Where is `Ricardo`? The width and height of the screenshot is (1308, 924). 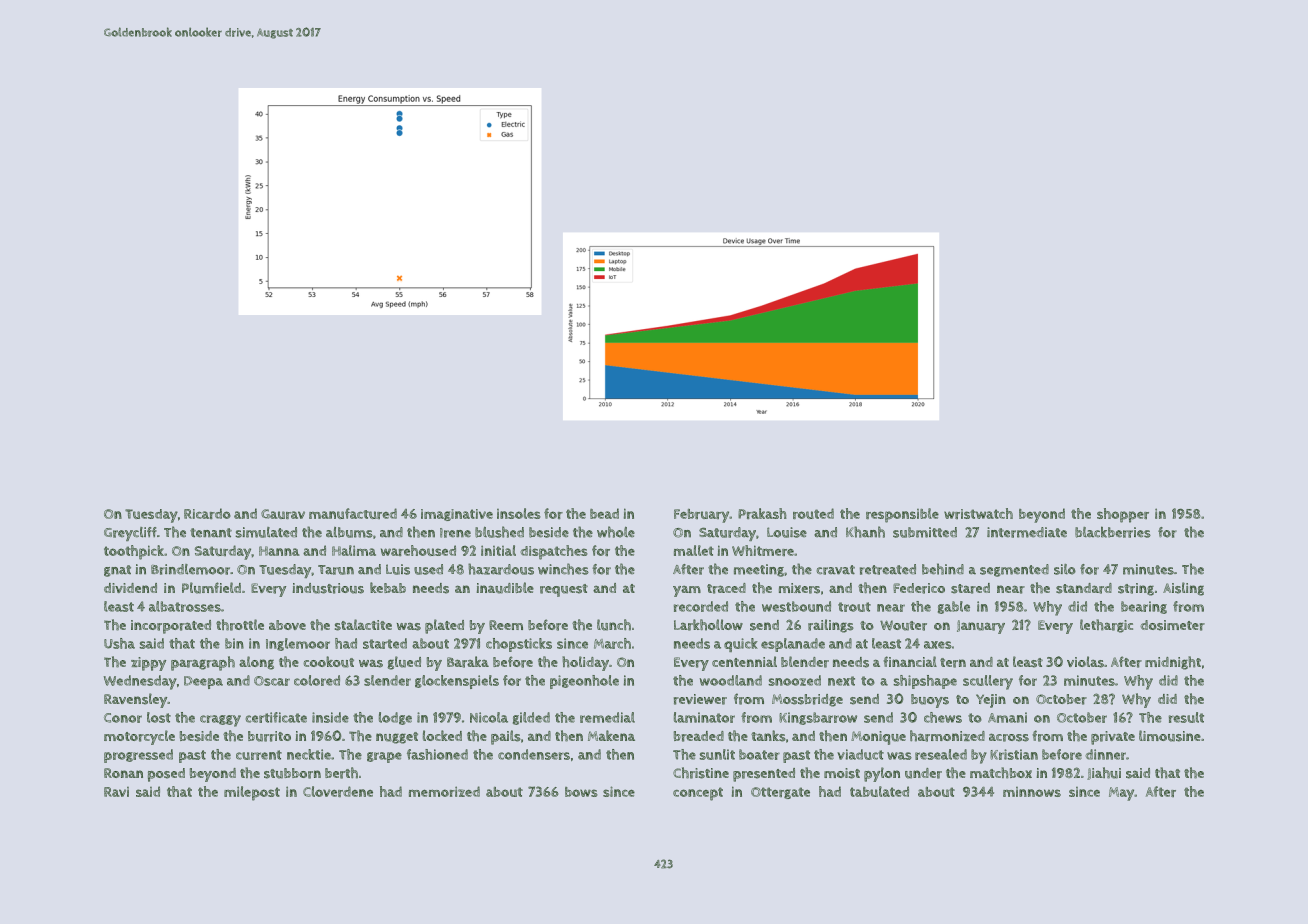
Ricardo is located at coordinates (207, 513).
